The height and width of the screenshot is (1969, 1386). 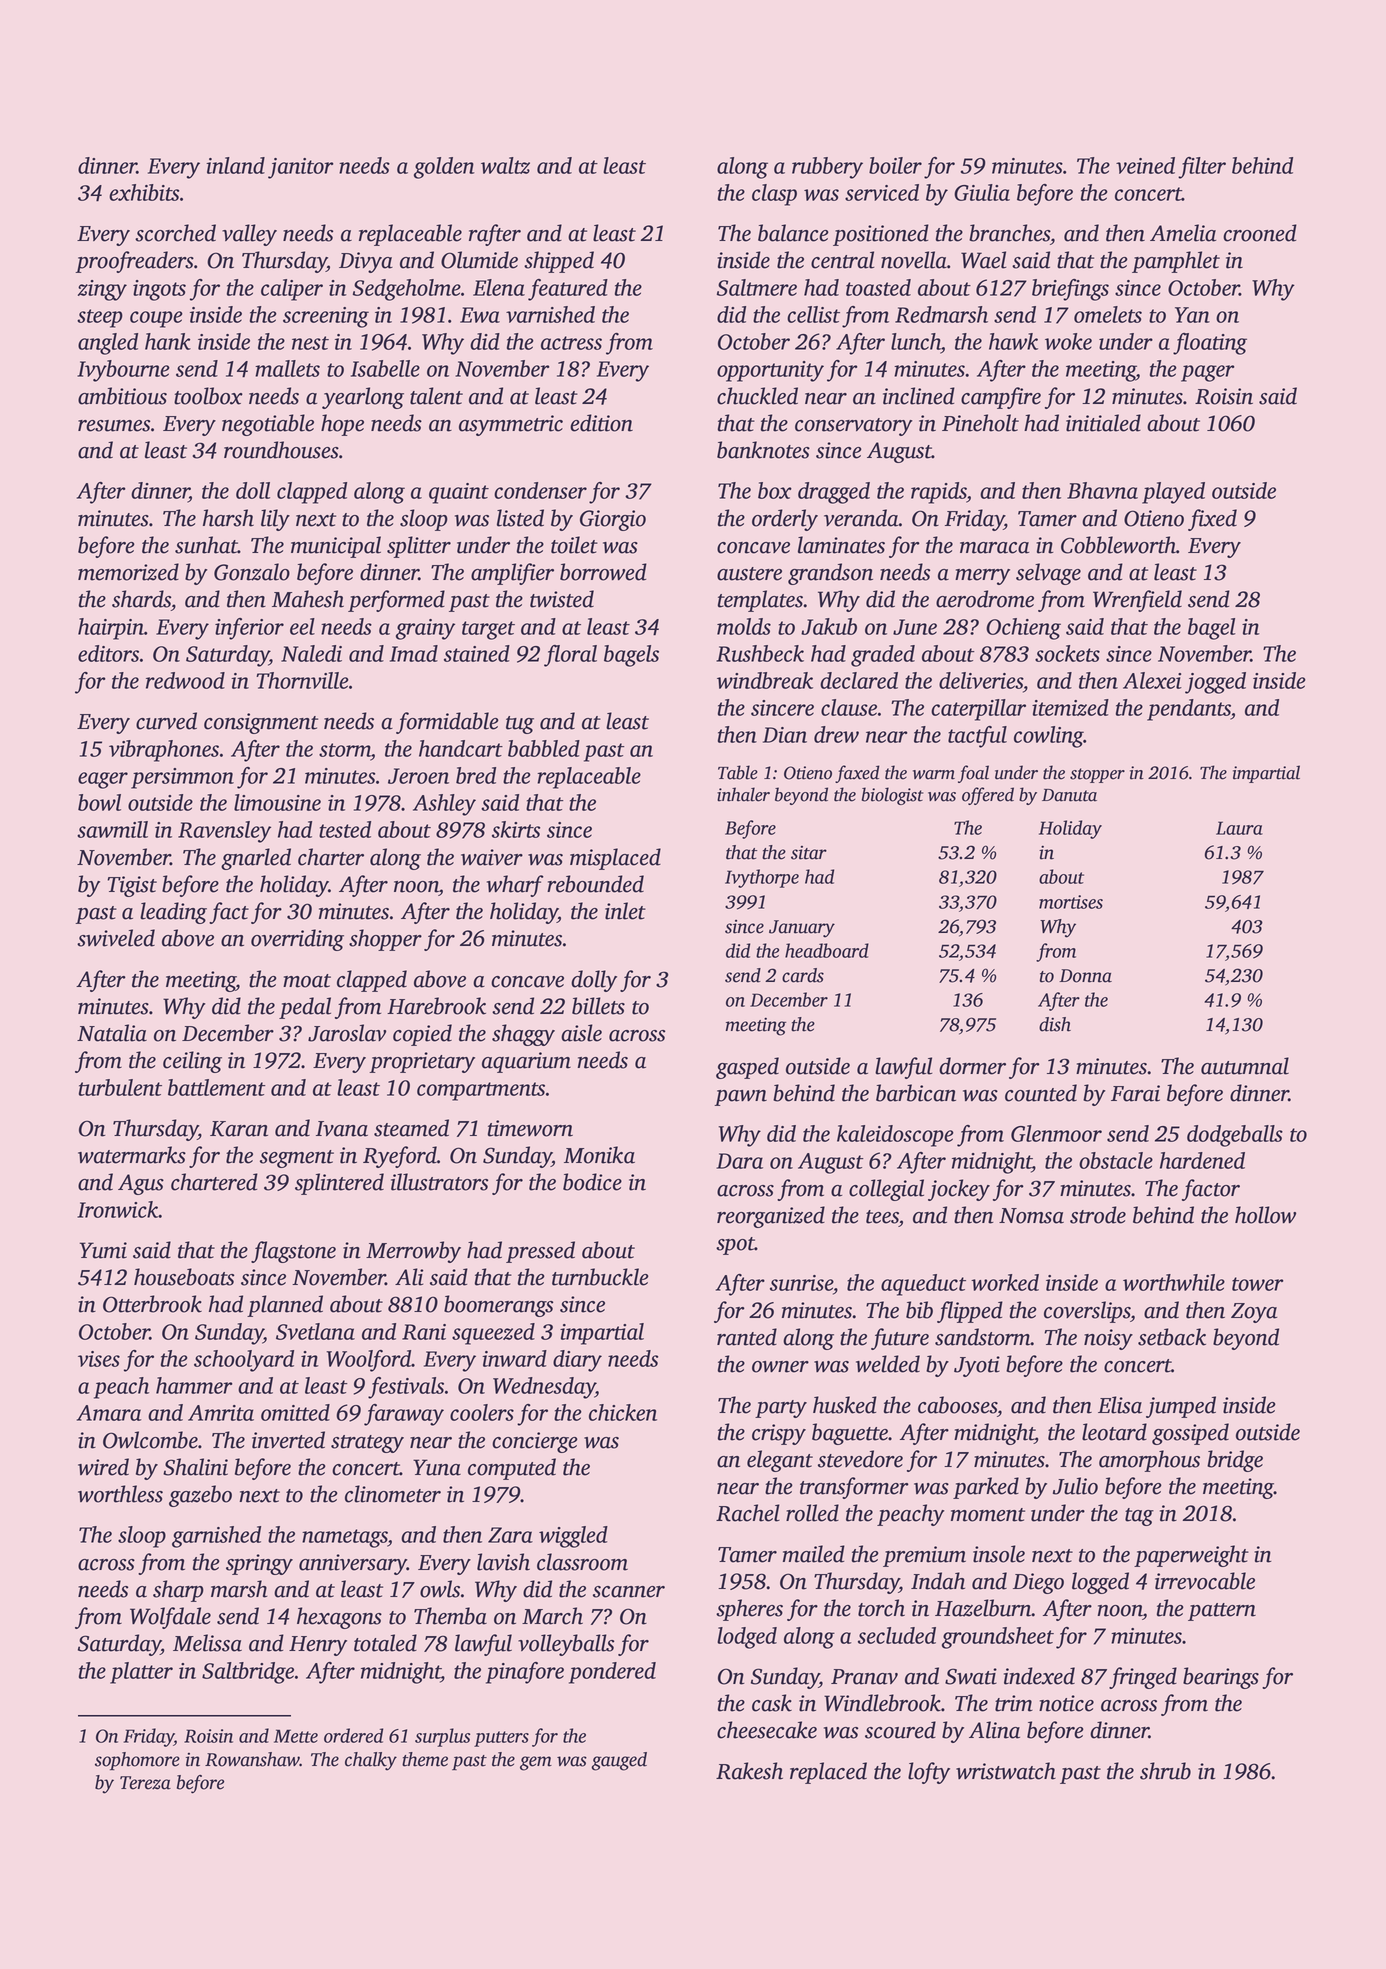 I want to click on autumnal, so click(x=1245, y=1066).
